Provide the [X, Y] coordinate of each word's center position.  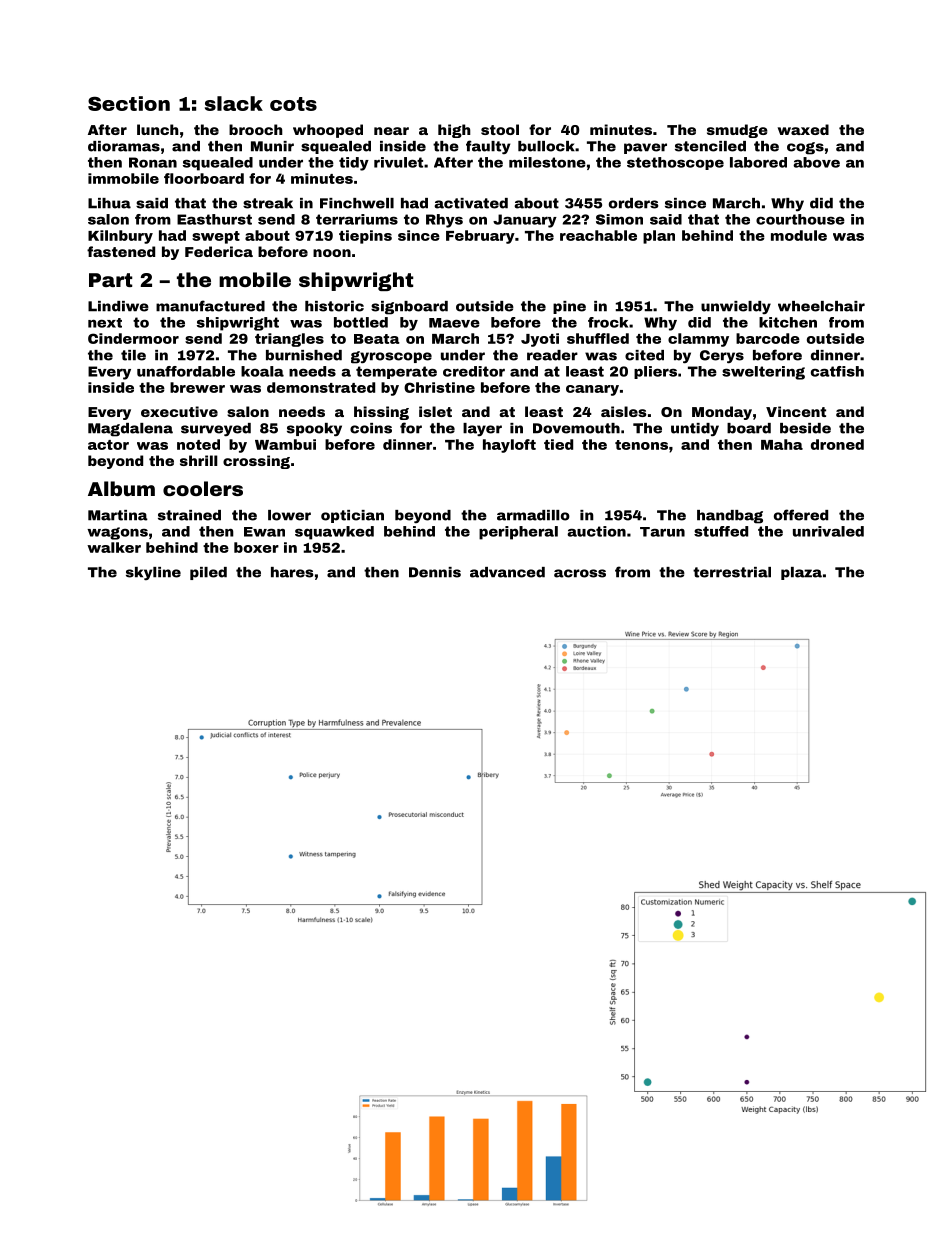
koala [262, 371]
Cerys [722, 357]
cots [293, 104]
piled [208, 573]
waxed [803, 129]
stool [500, 129]
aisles [624, 411]
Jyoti [540, 340]
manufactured [210, 306]
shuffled [598, 338]
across [580, 573]
